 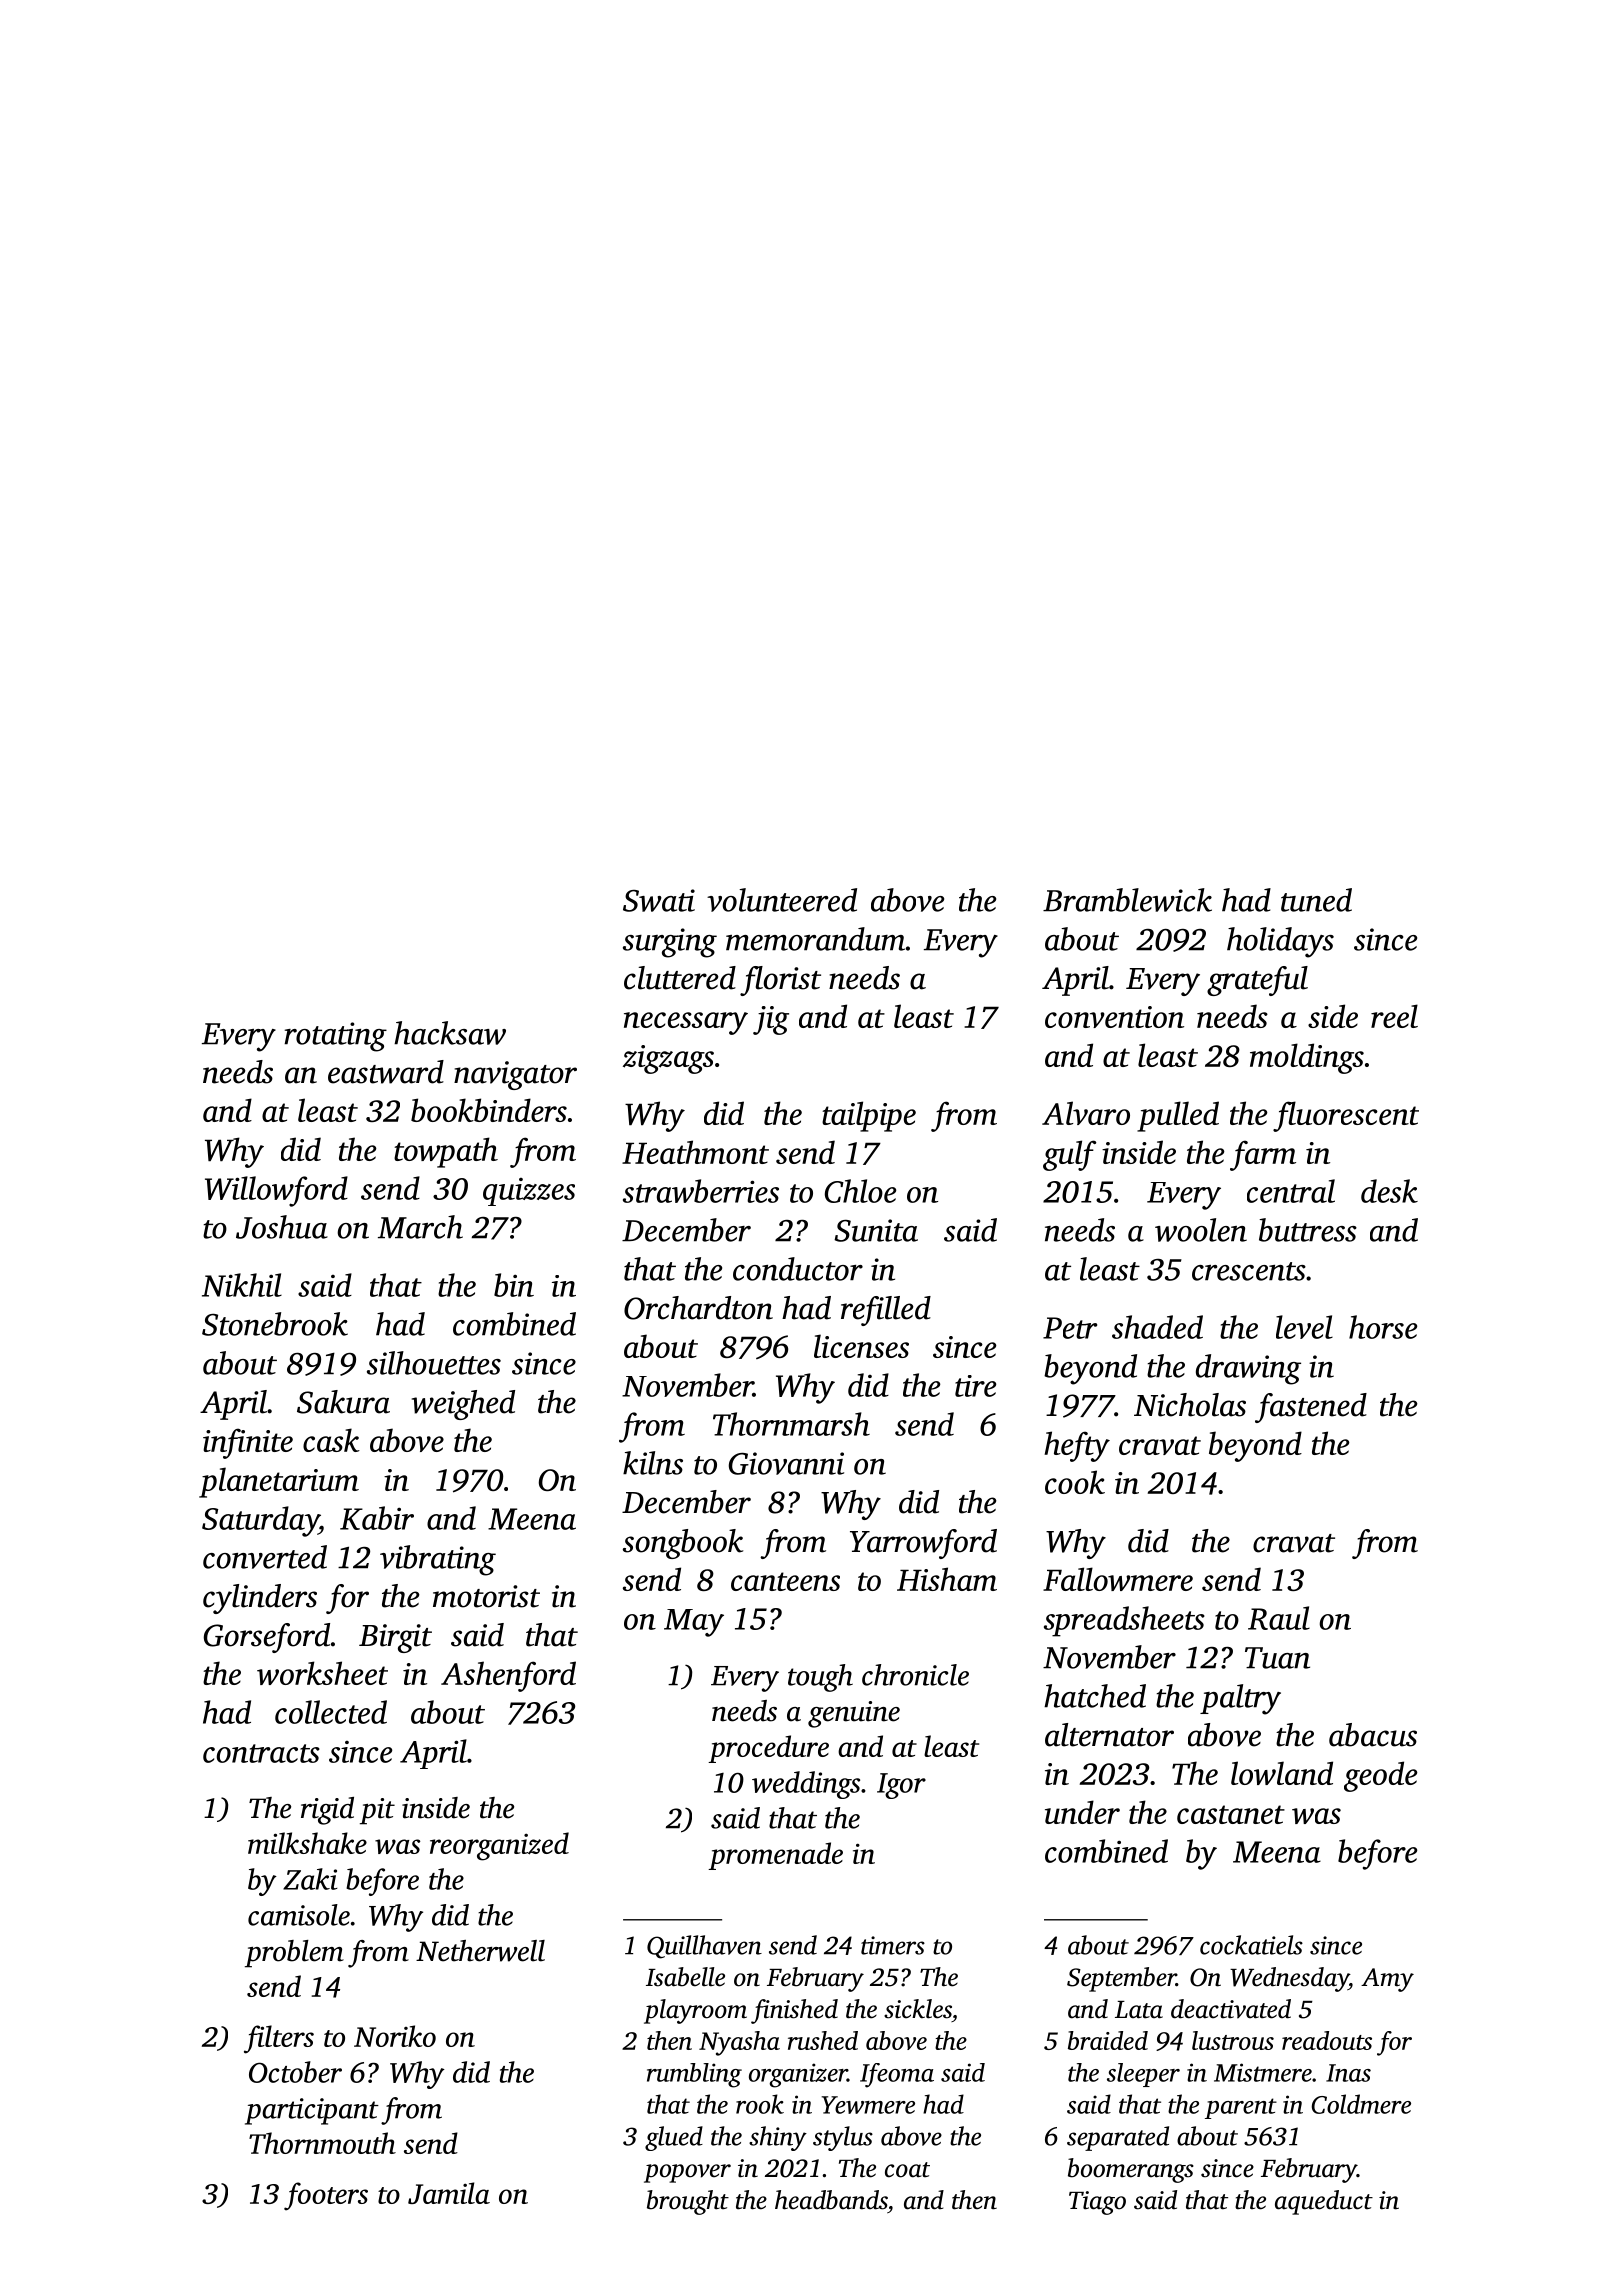 What do you see at coordinates (248, 1443) in the screenshot?
I see `infinite` at bounding box center [248, 1443].
